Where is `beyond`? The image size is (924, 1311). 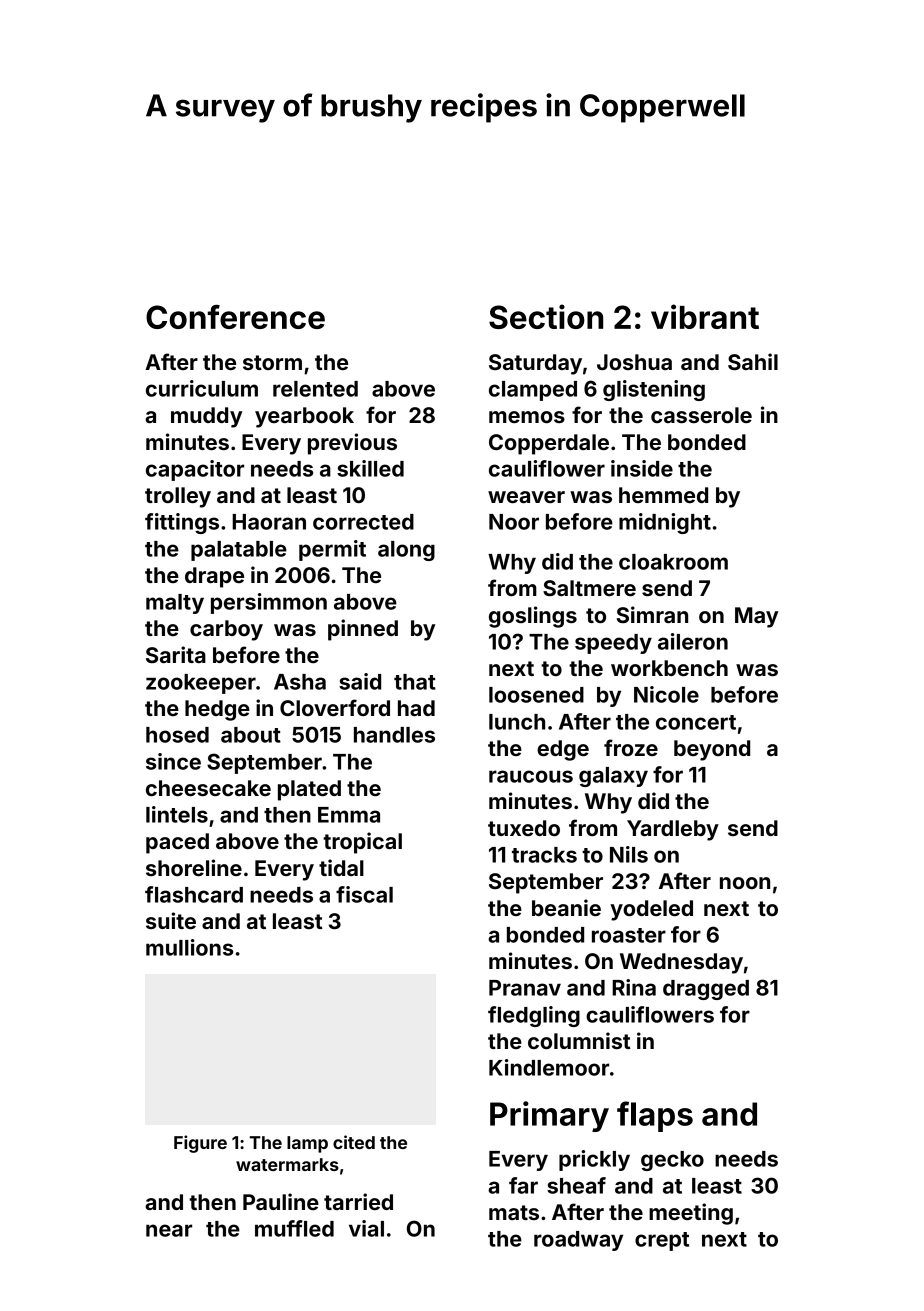
beyond is located at coordinates (712, 750).
